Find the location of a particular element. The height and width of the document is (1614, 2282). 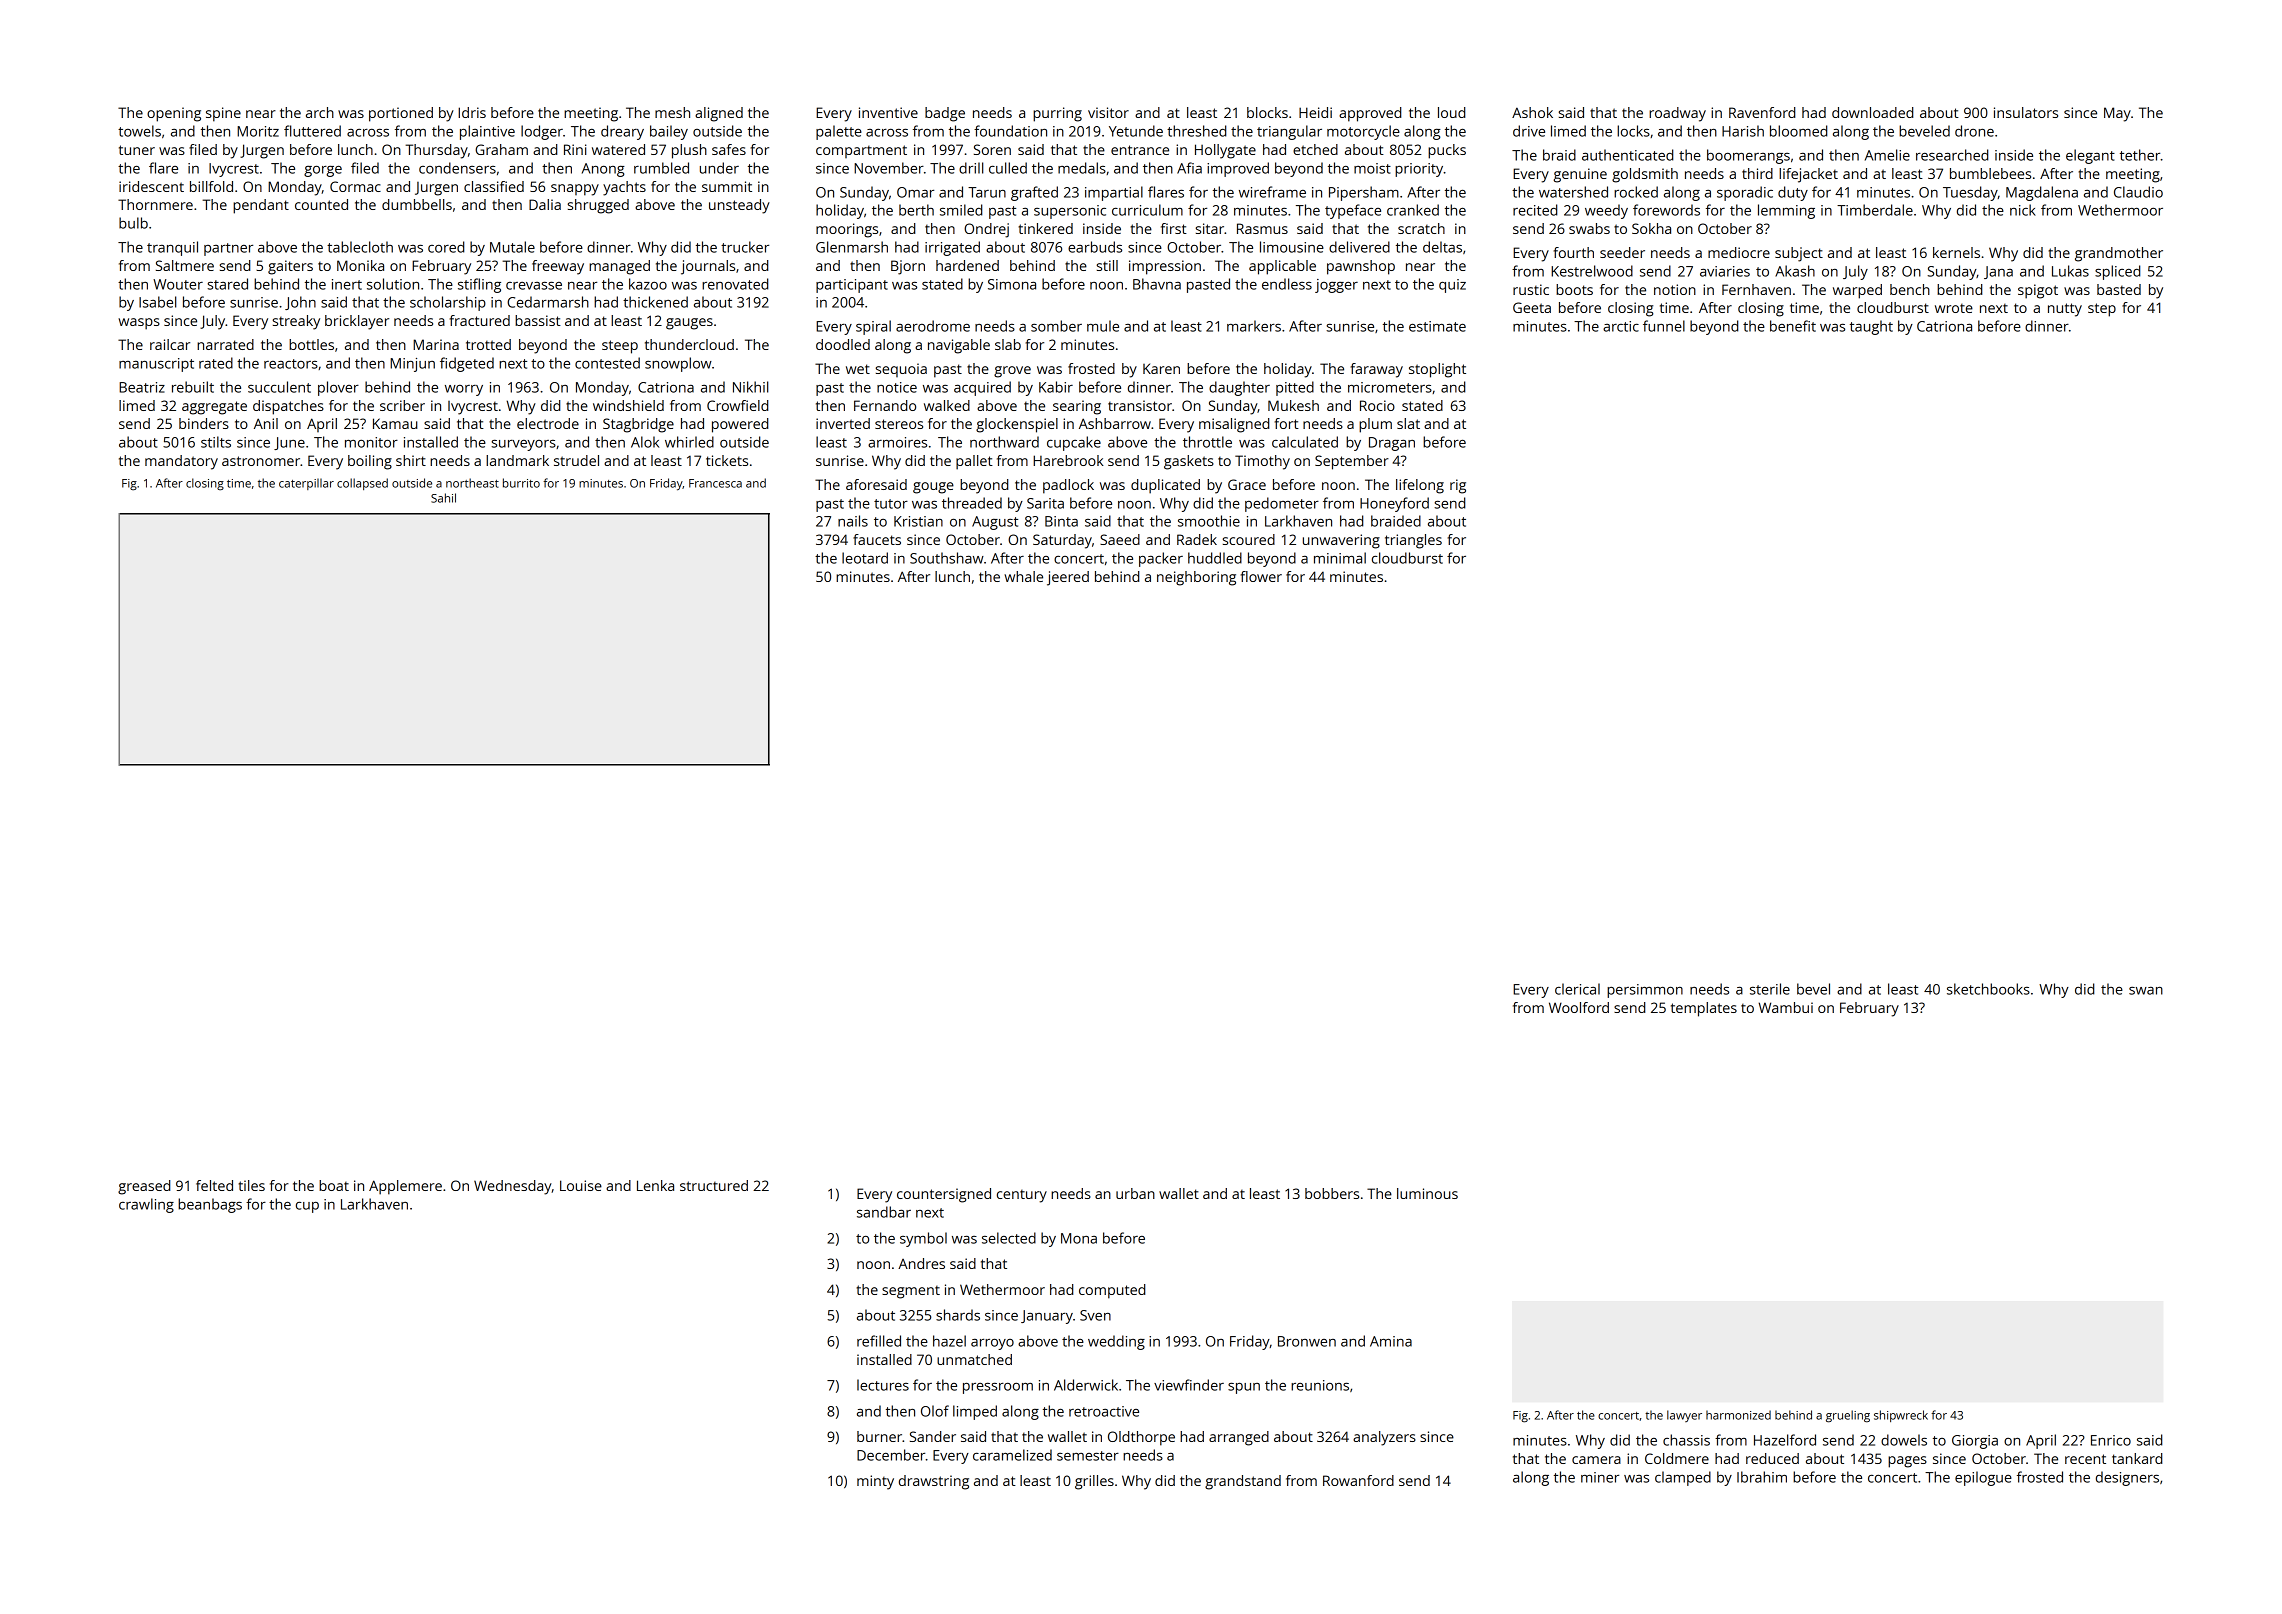

caterpillar is located at coordinates (306, 484).
